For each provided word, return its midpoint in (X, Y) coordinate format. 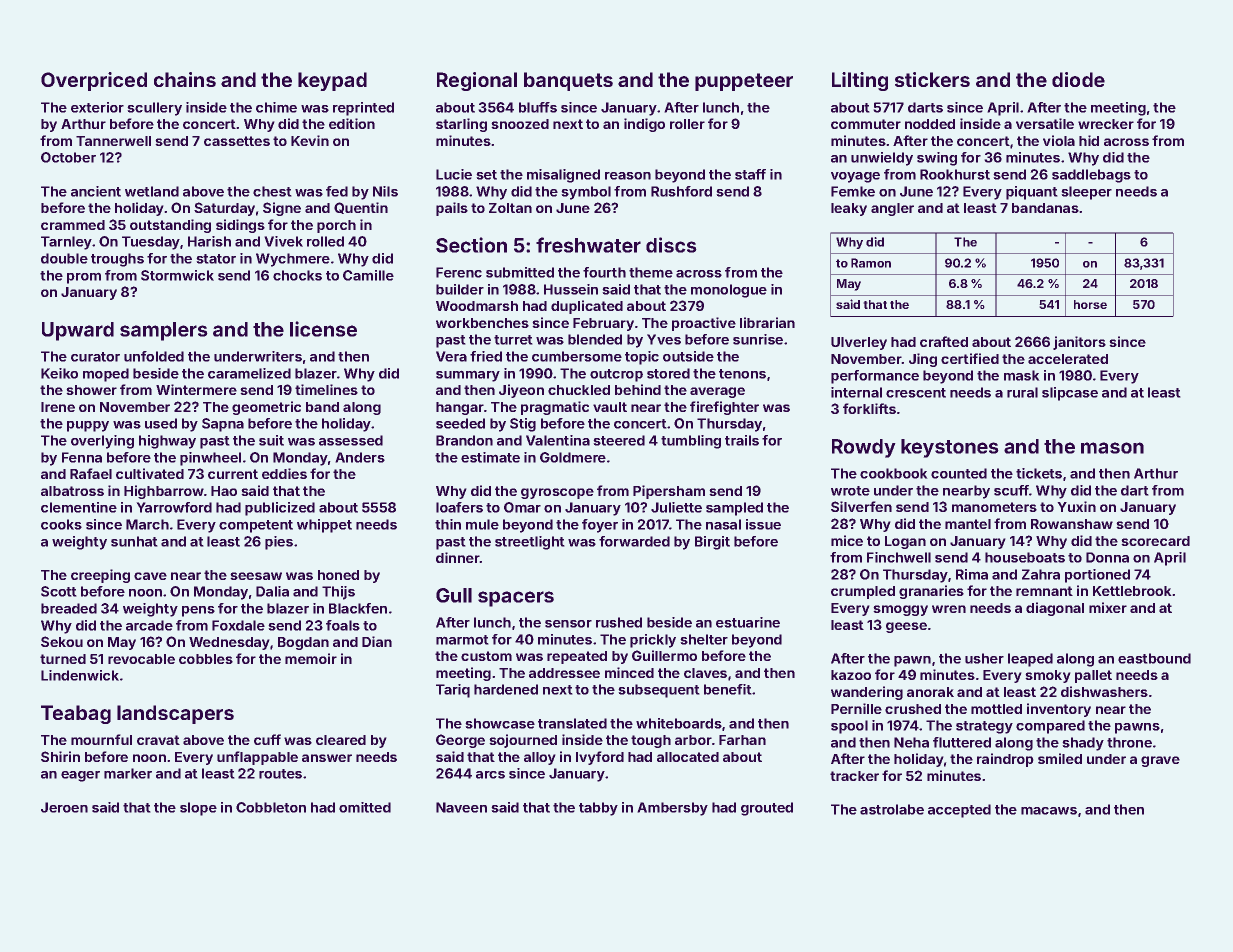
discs (671, 245)
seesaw (256, 576)
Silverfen (861, 506)
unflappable (257, 758)
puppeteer (744, 82)
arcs (490, 775)
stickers (932, 79)
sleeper (1086, 193)
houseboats (1025, 557)
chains (185, 79)
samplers (164, 331)
